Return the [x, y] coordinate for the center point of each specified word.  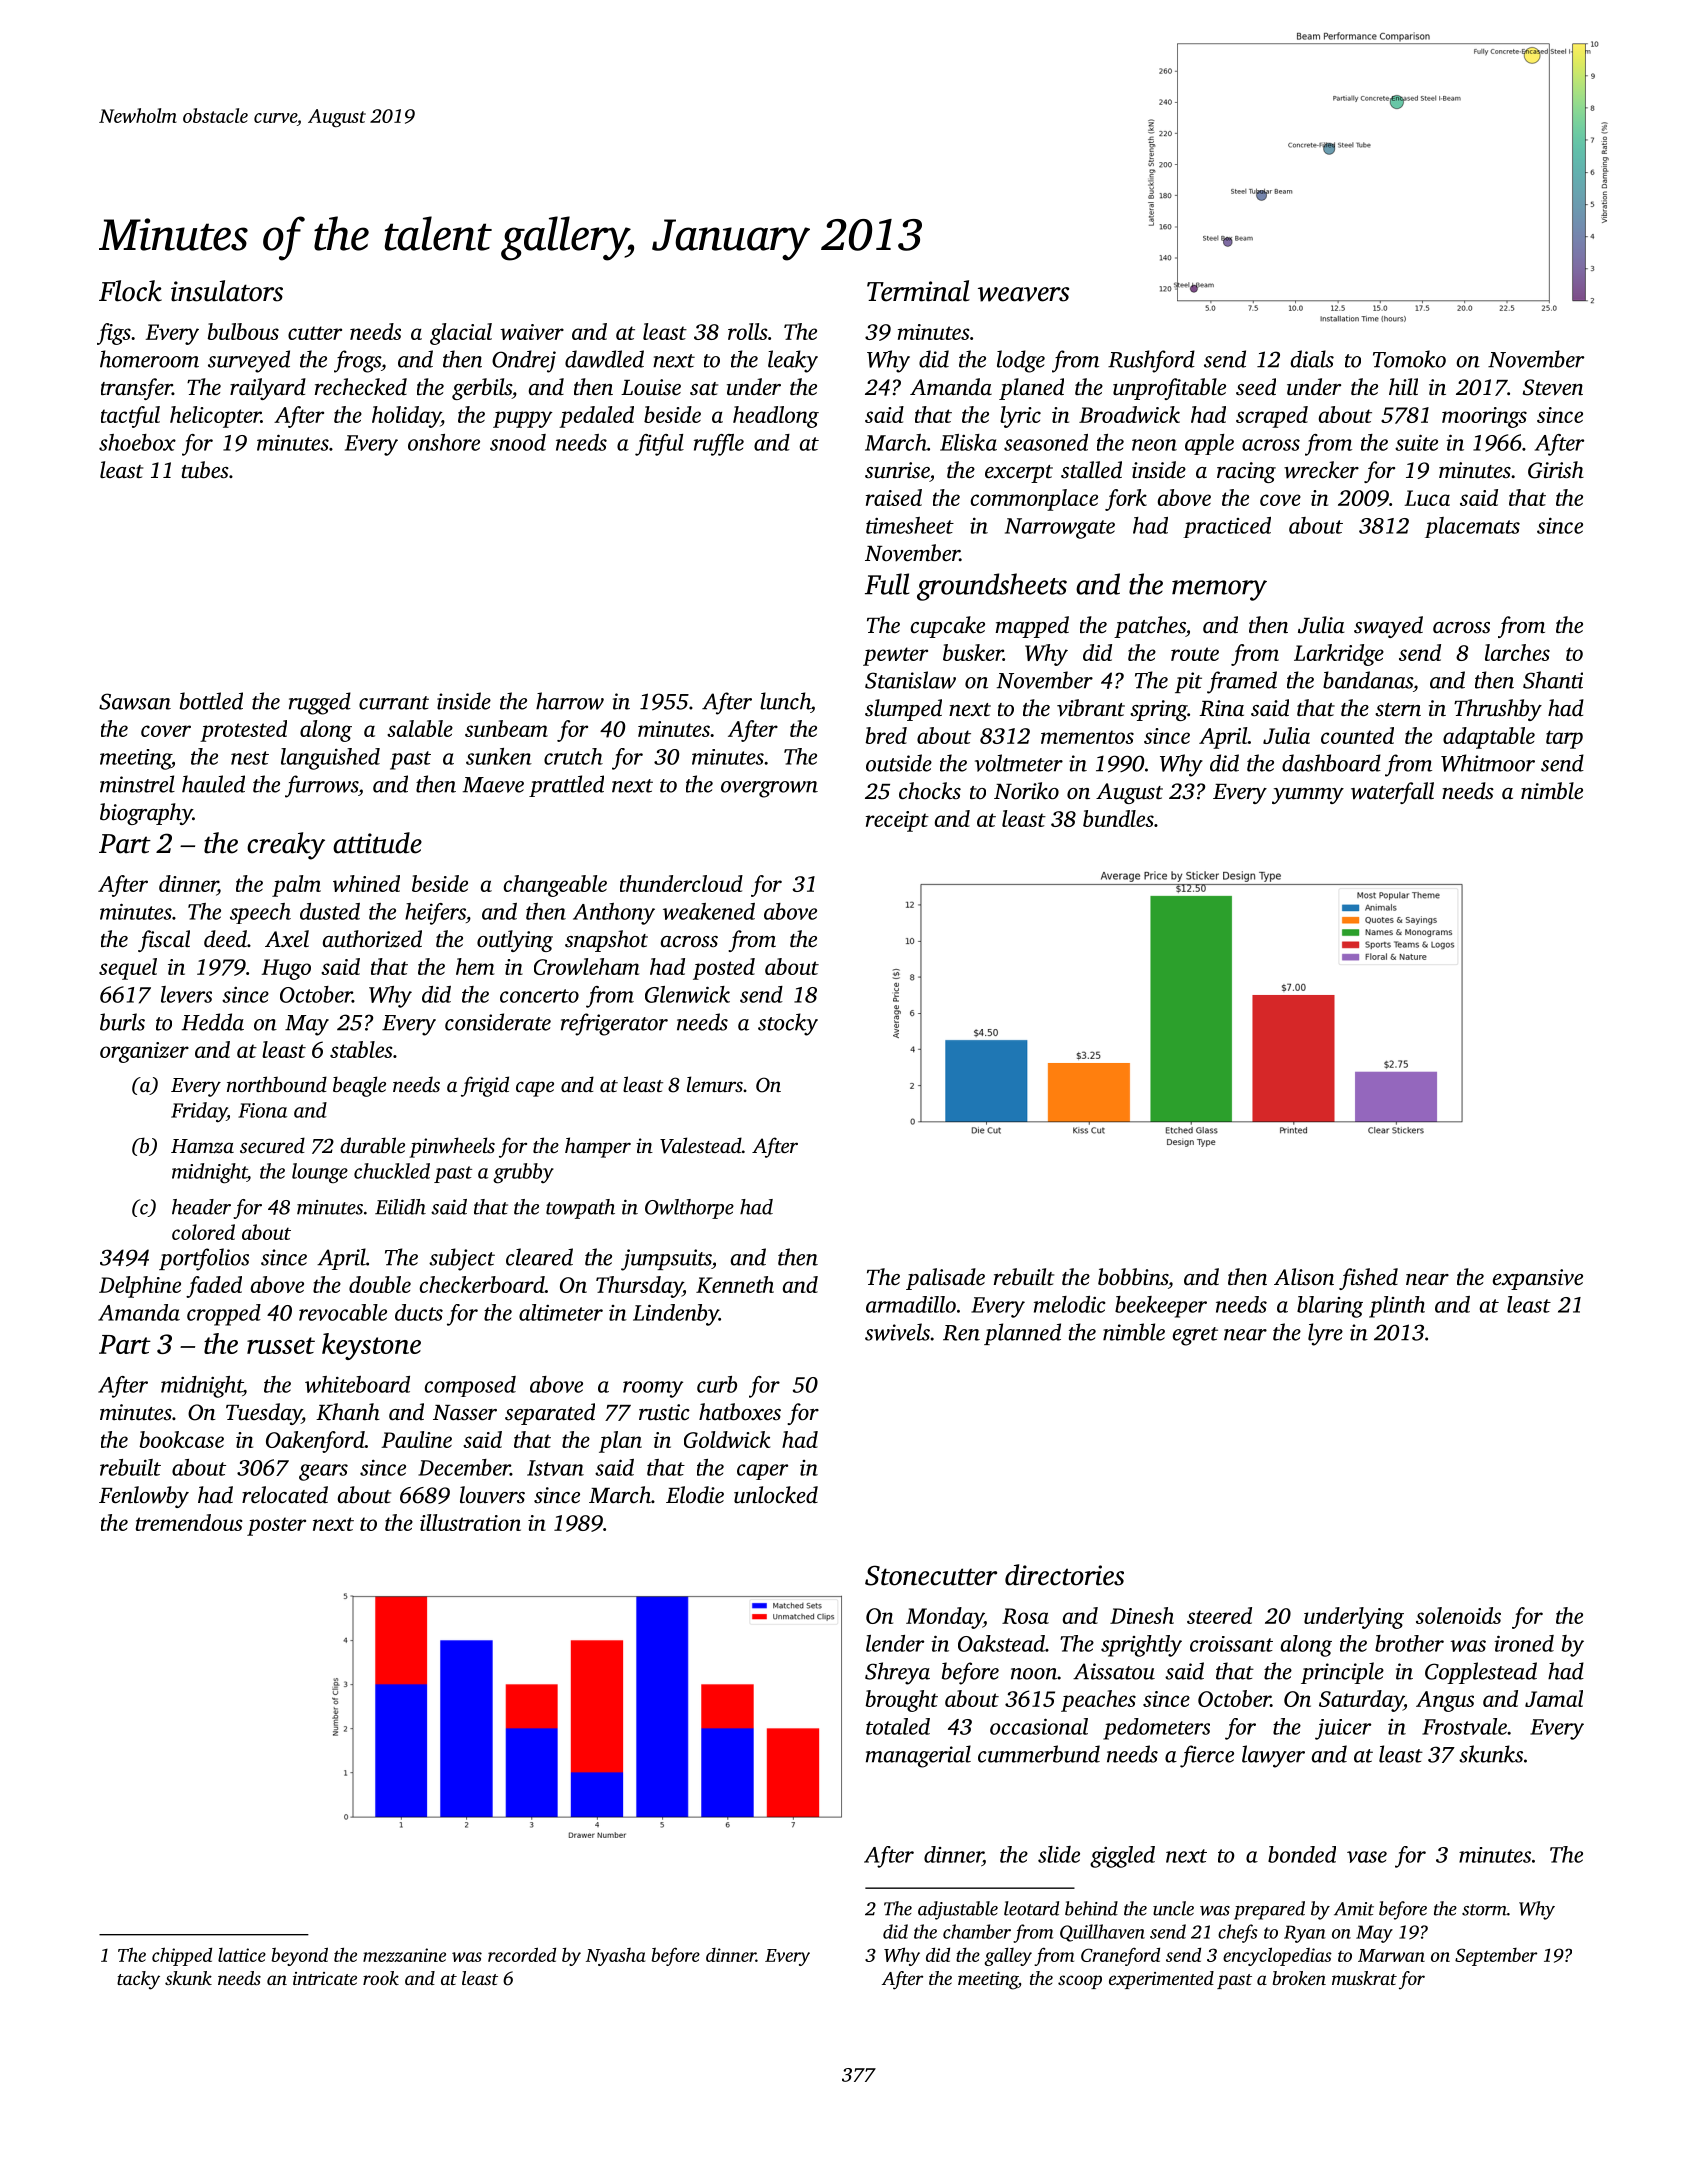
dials [1312, 359]
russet [281, 1345]
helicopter [215, 417]
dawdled [604, 359]
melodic [1070, 1304]
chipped [182, 1956]
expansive [1538, 1279]
